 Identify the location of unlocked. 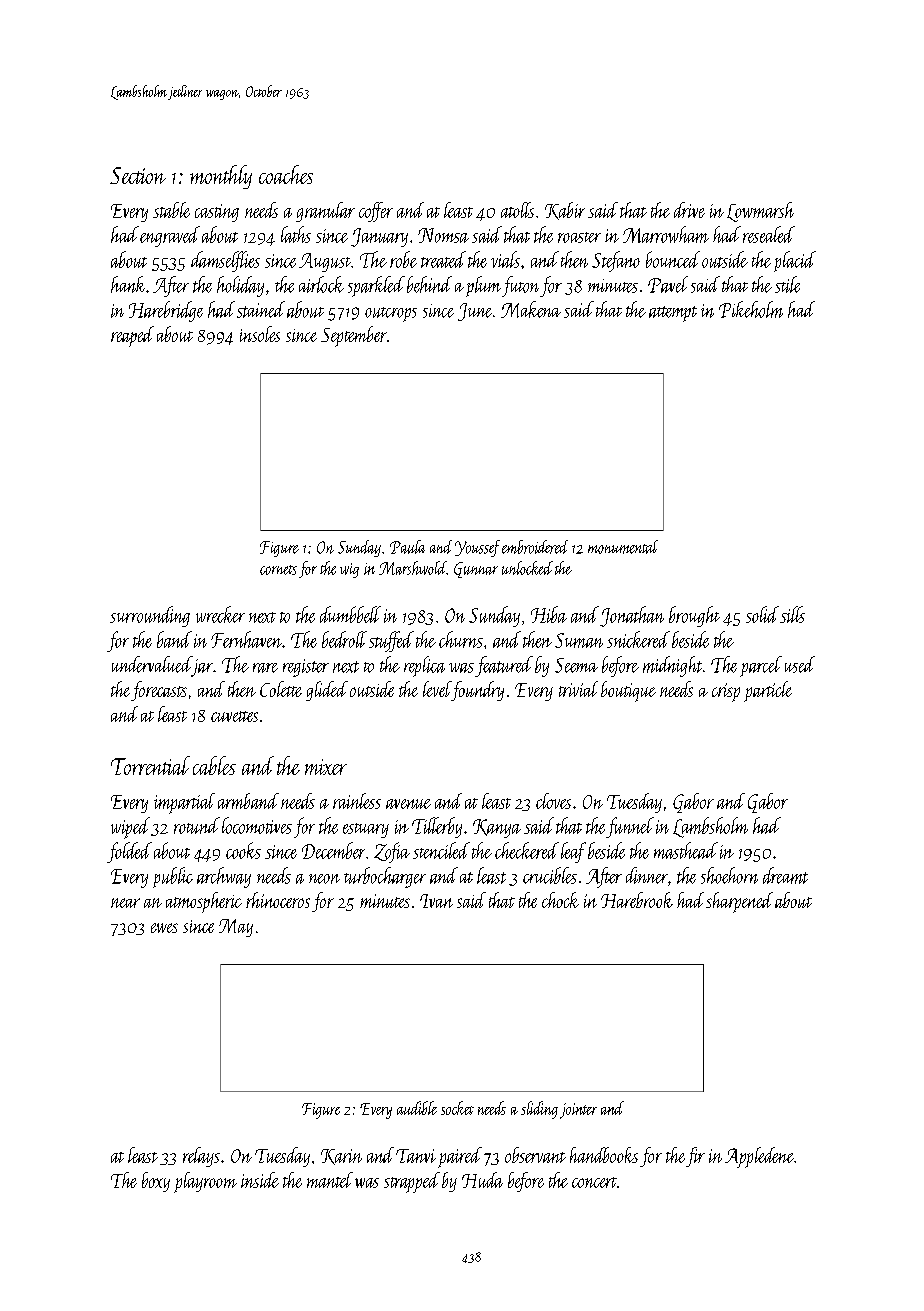
(527, 568).
